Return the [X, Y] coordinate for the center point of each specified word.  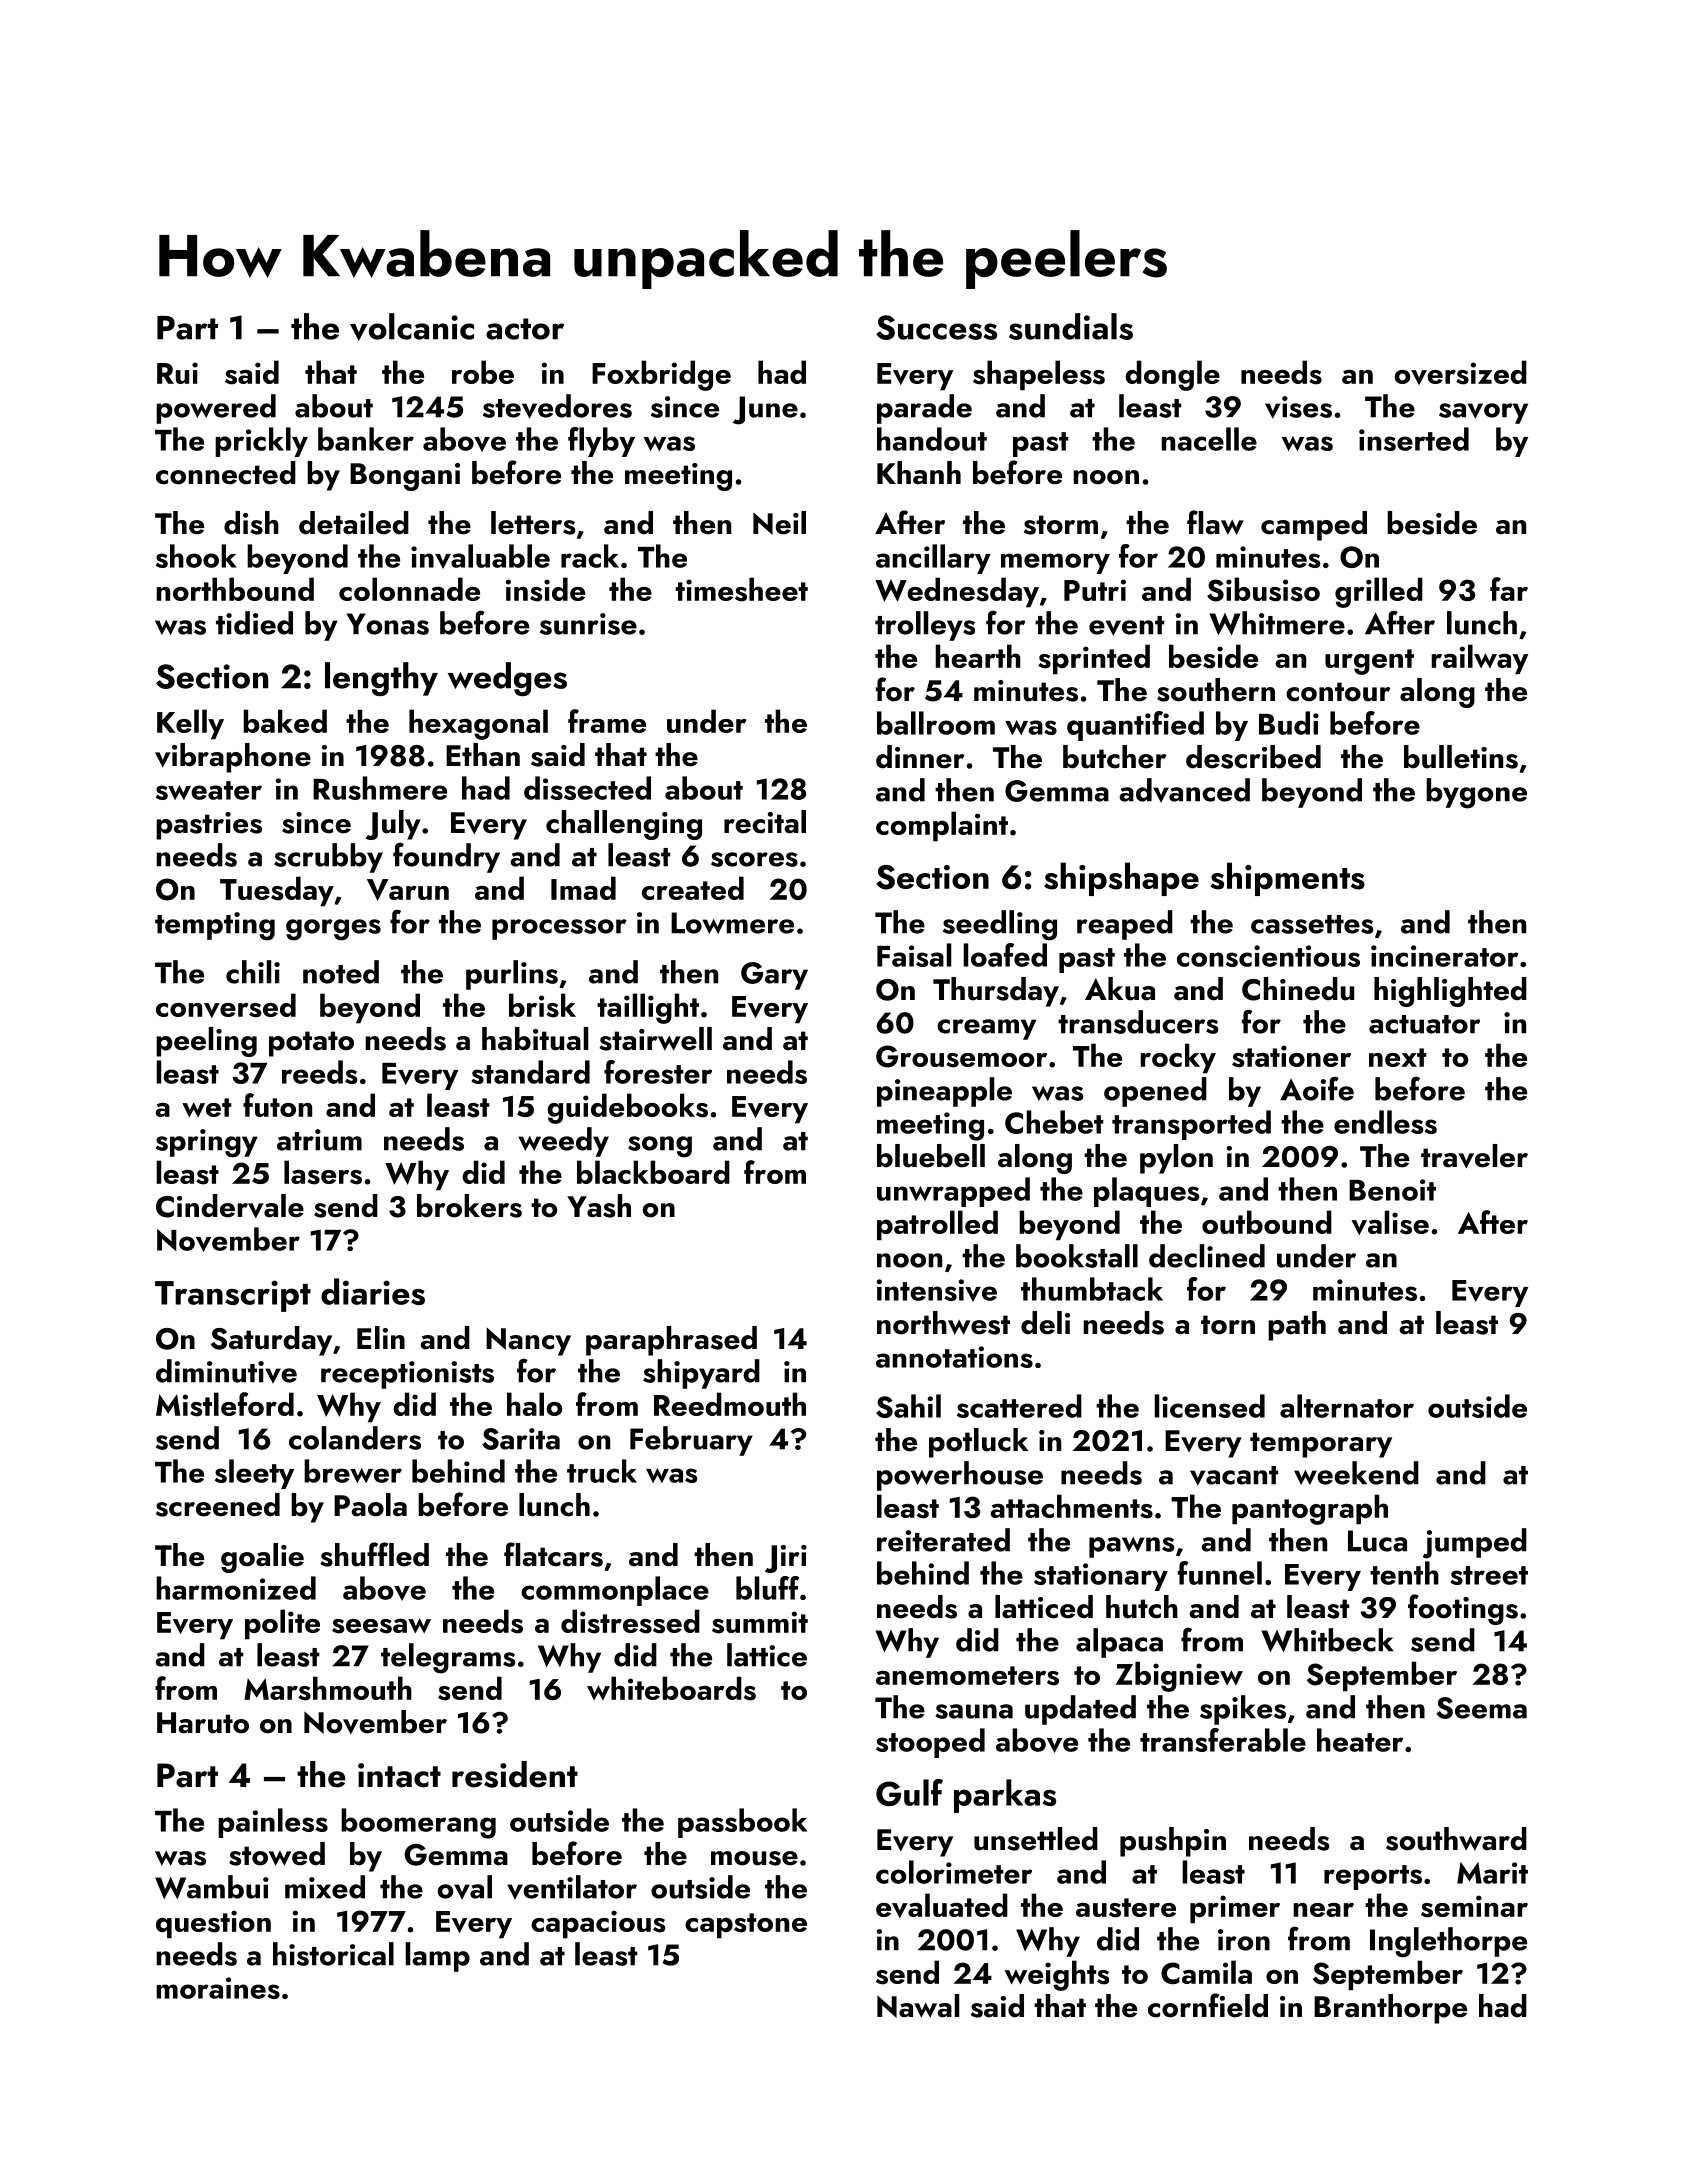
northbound [235, 589]
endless [1385, 1122]
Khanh [919, 473]
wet [207, 1107]
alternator [1347, 1406]
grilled [1379, 592]
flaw [1215, 522]
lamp [437, 1957]
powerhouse [960, 1476]
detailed [354, 523]
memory [1055, 563]
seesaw [381, 1626]
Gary [774, 976]
